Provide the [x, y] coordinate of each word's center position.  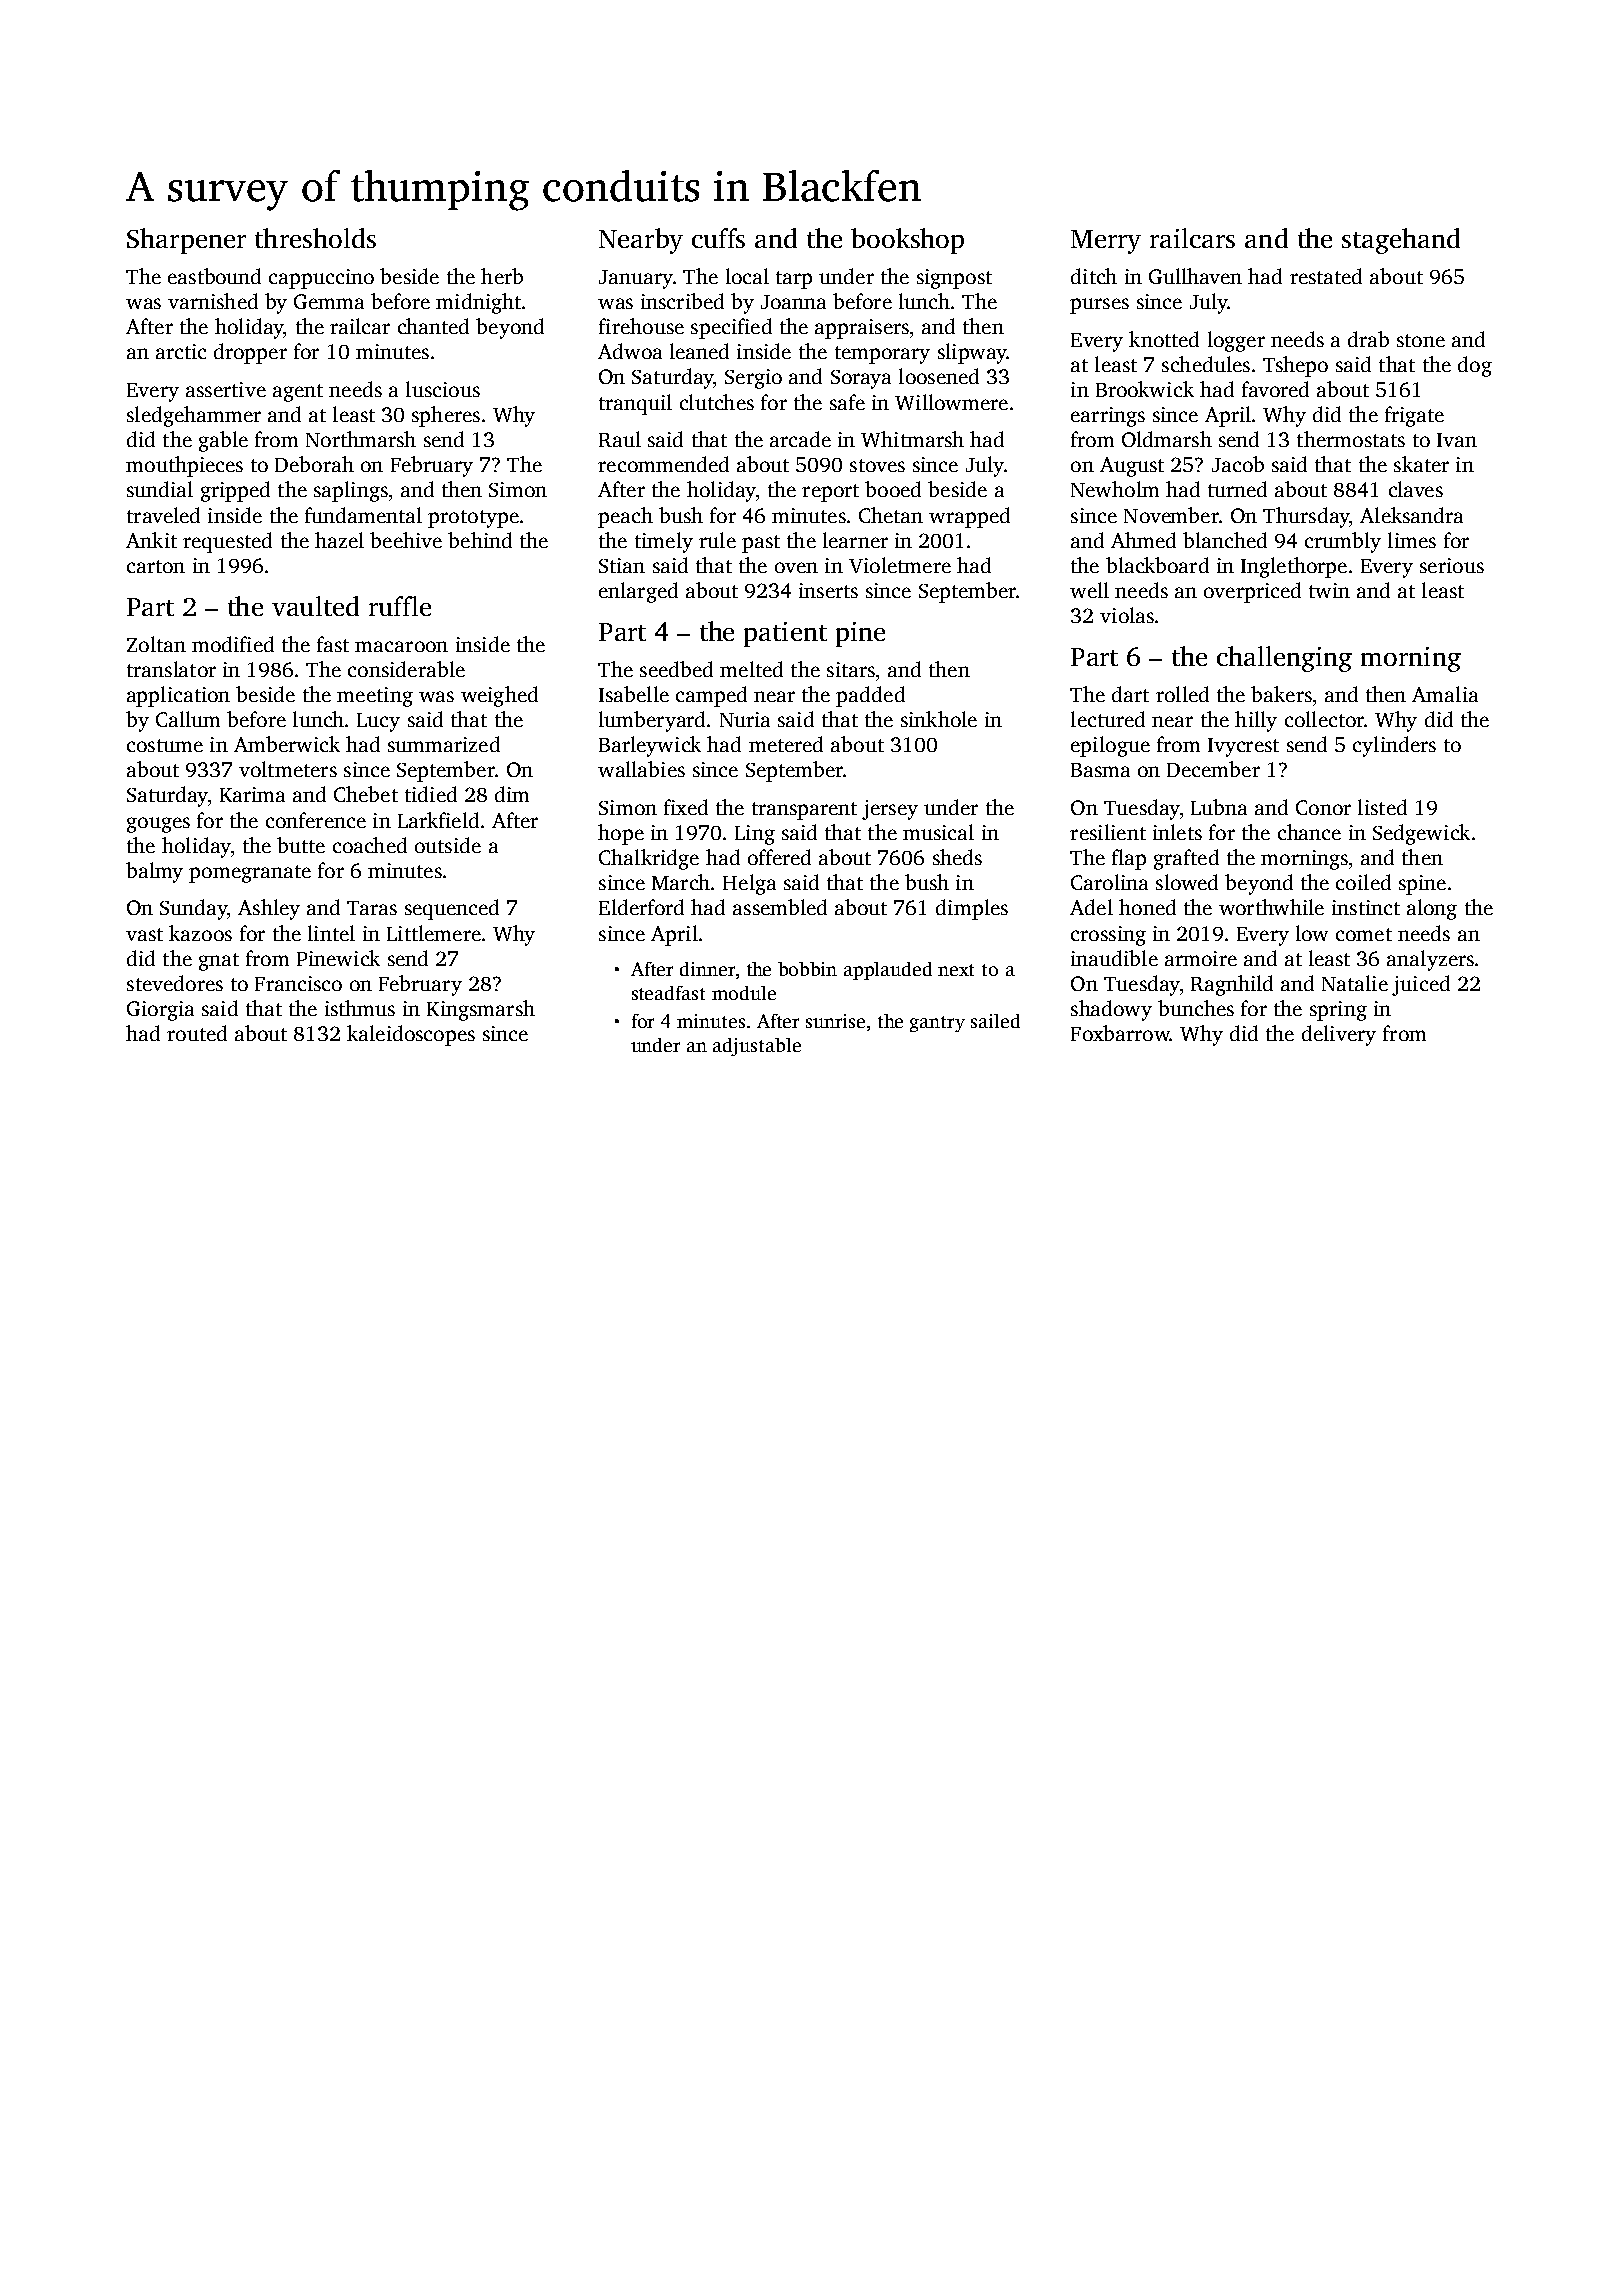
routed [197, 1033]
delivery [1339, 1035]
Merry [1106, 242]
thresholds [315, 238]
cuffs [718, 238]
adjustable [757, 1047]
